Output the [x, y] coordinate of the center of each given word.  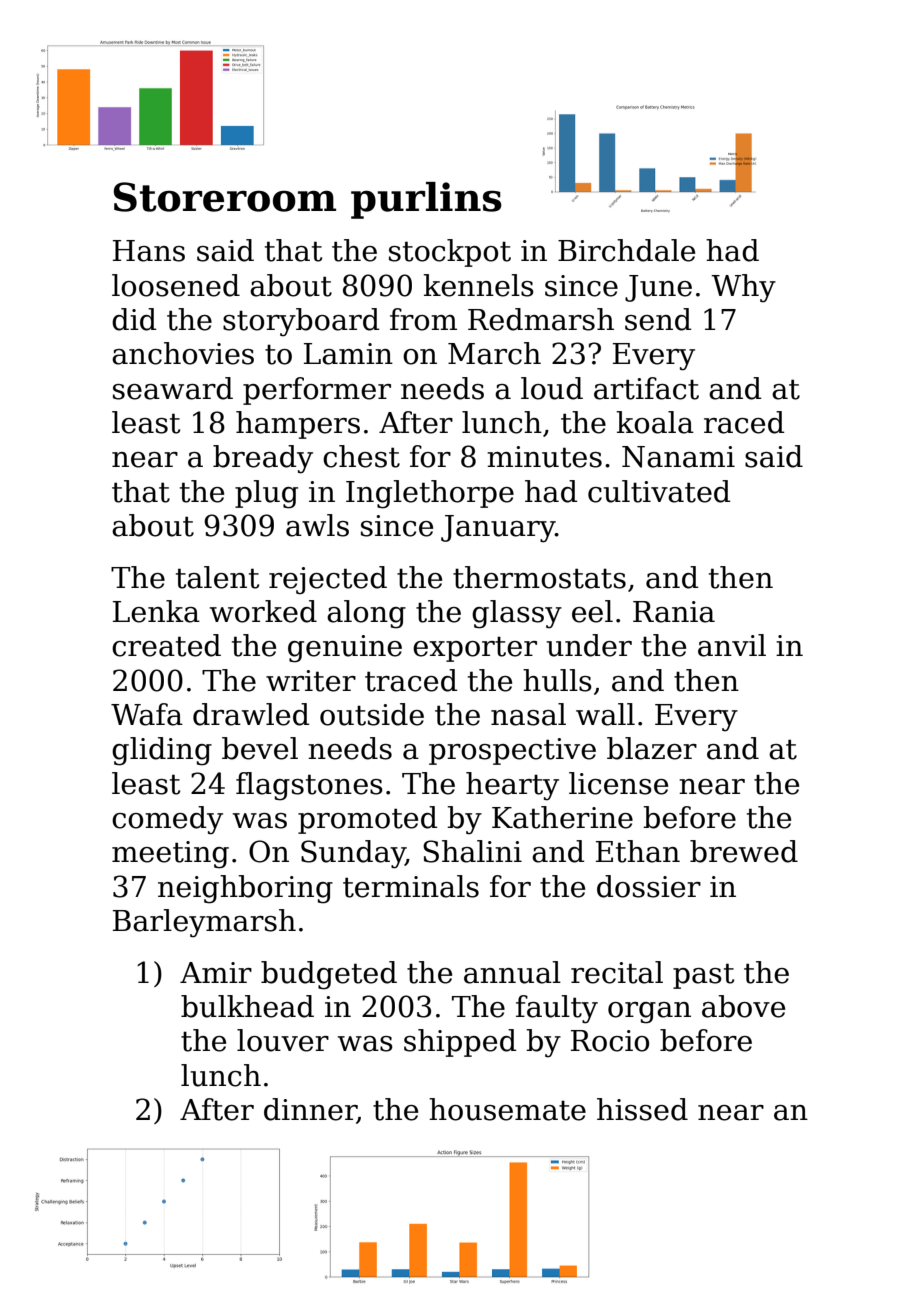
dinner [310, 1110]
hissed [642, 1109]
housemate [507, 1109]
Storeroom [225, 197]
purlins [426, 200]
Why [743, 288]
